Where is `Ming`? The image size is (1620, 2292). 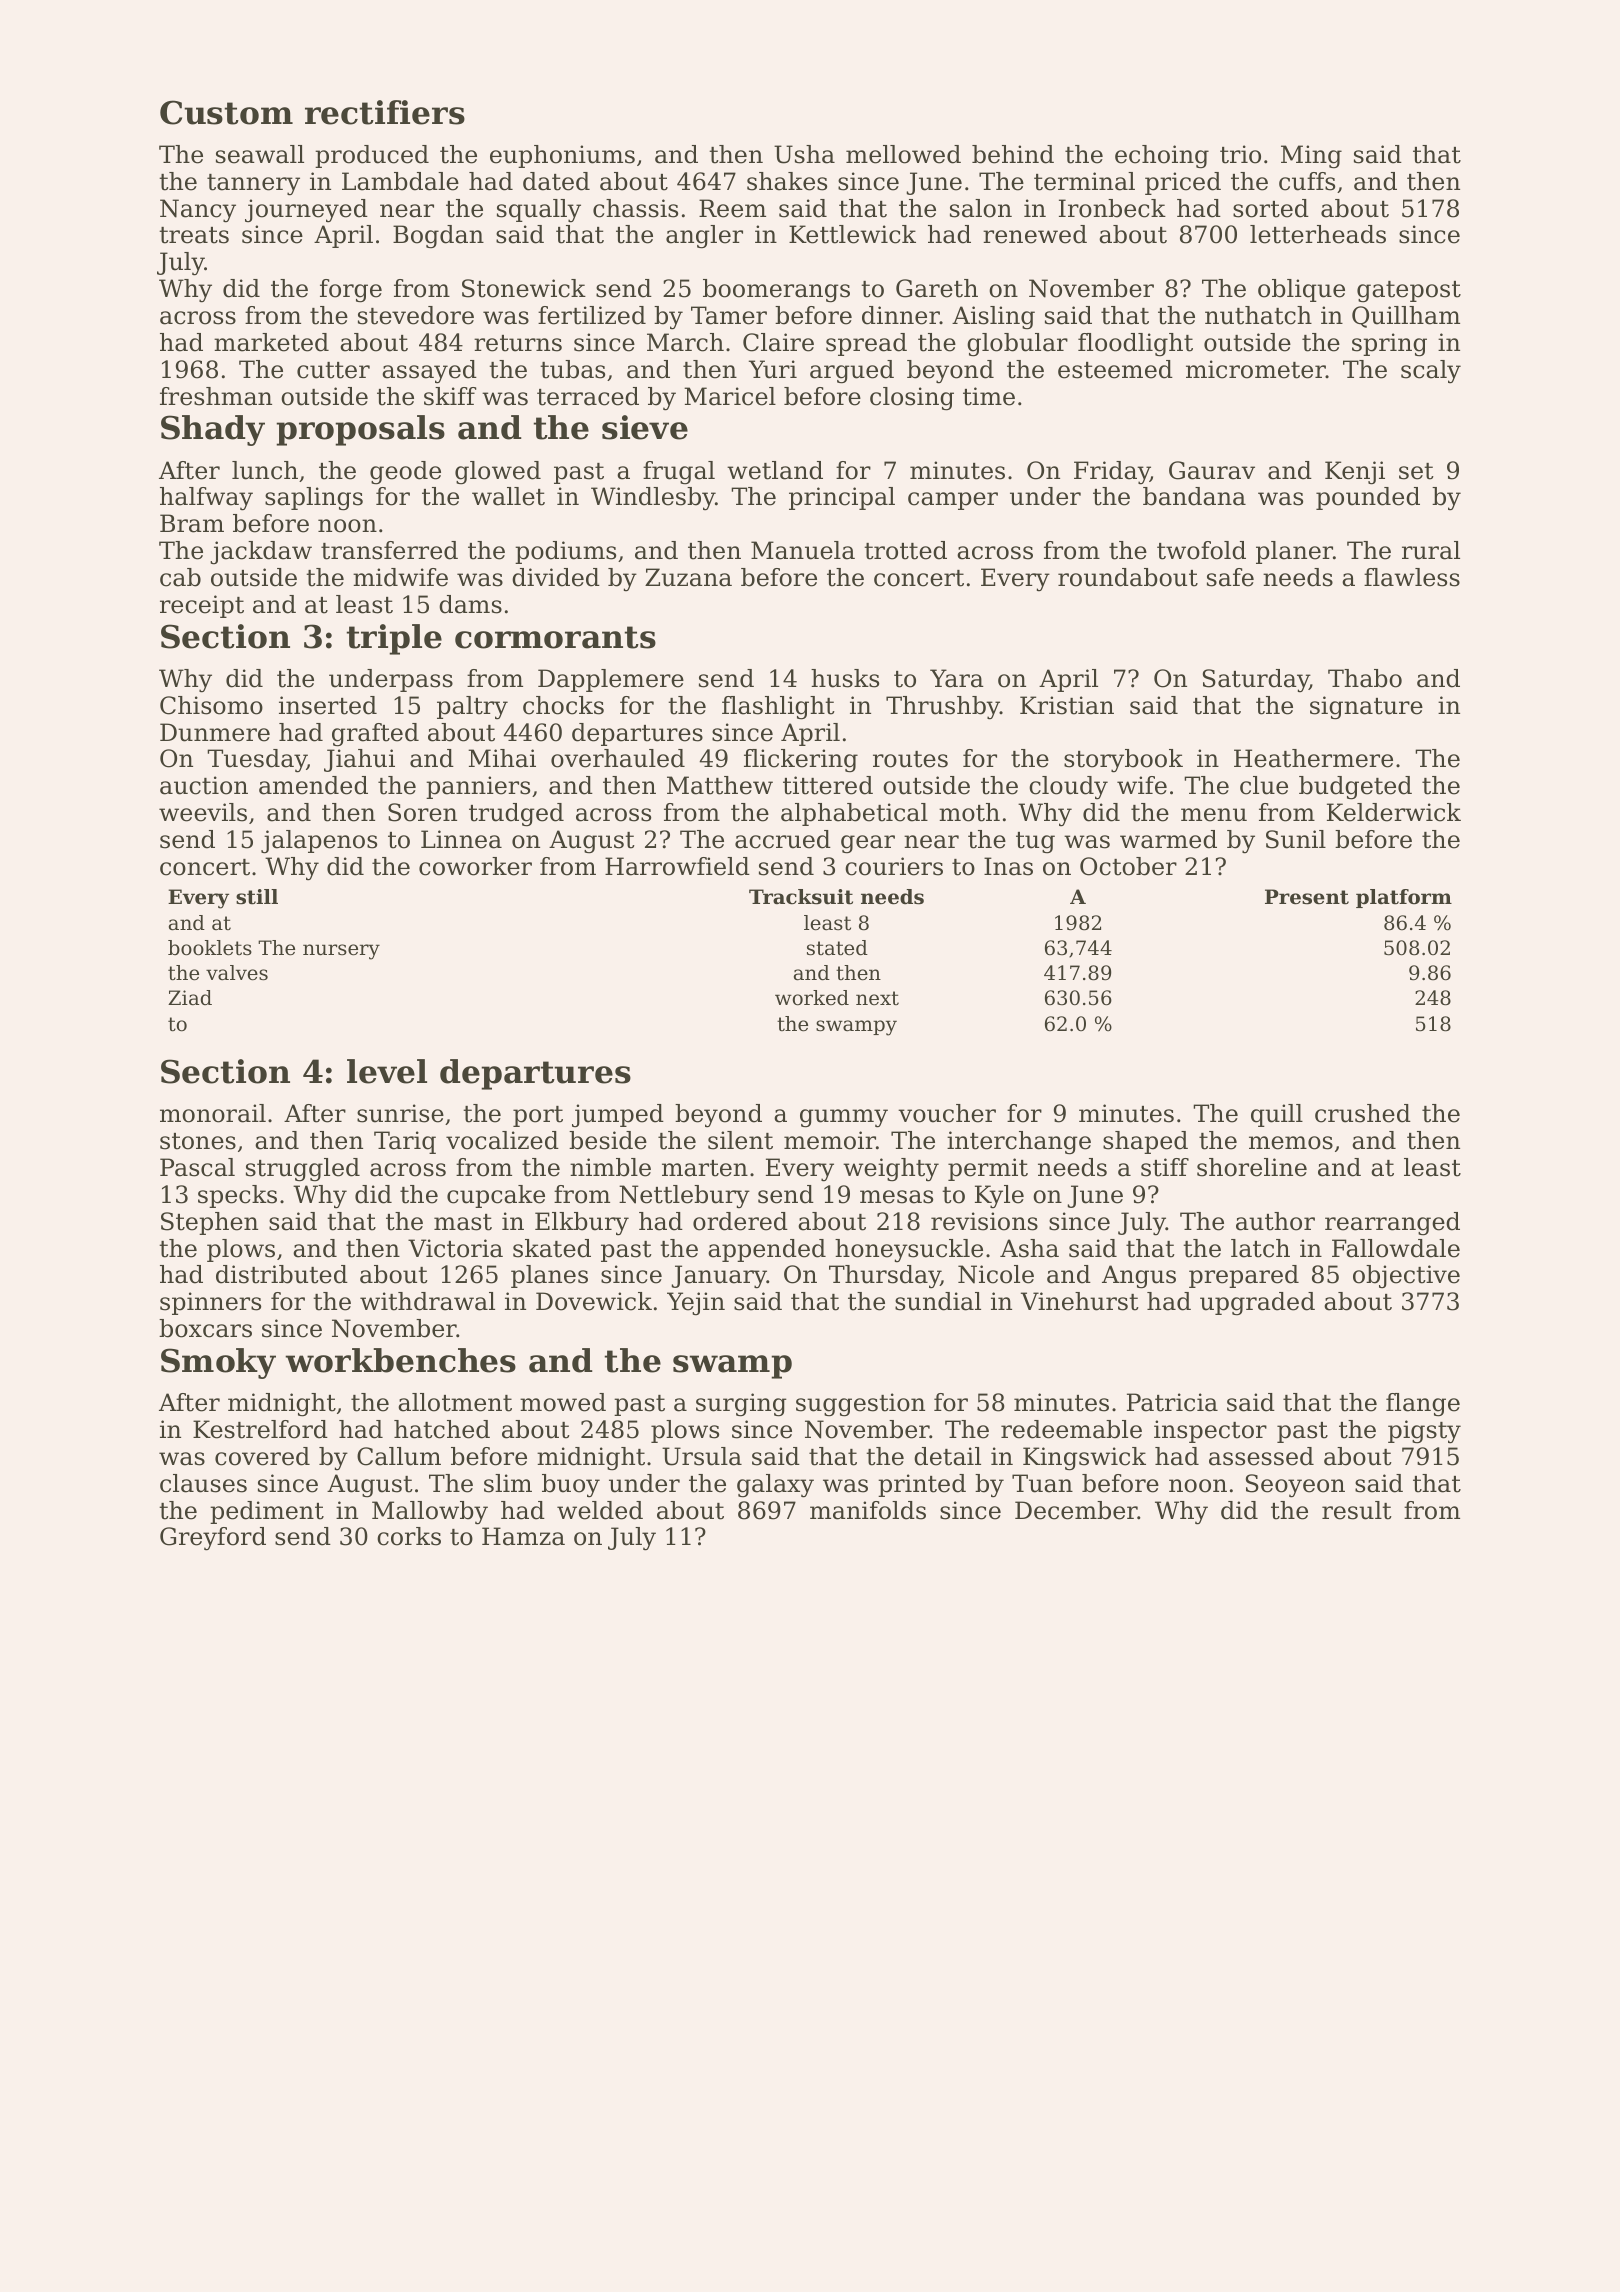 Ming is located at coordinates (1311, 157).
